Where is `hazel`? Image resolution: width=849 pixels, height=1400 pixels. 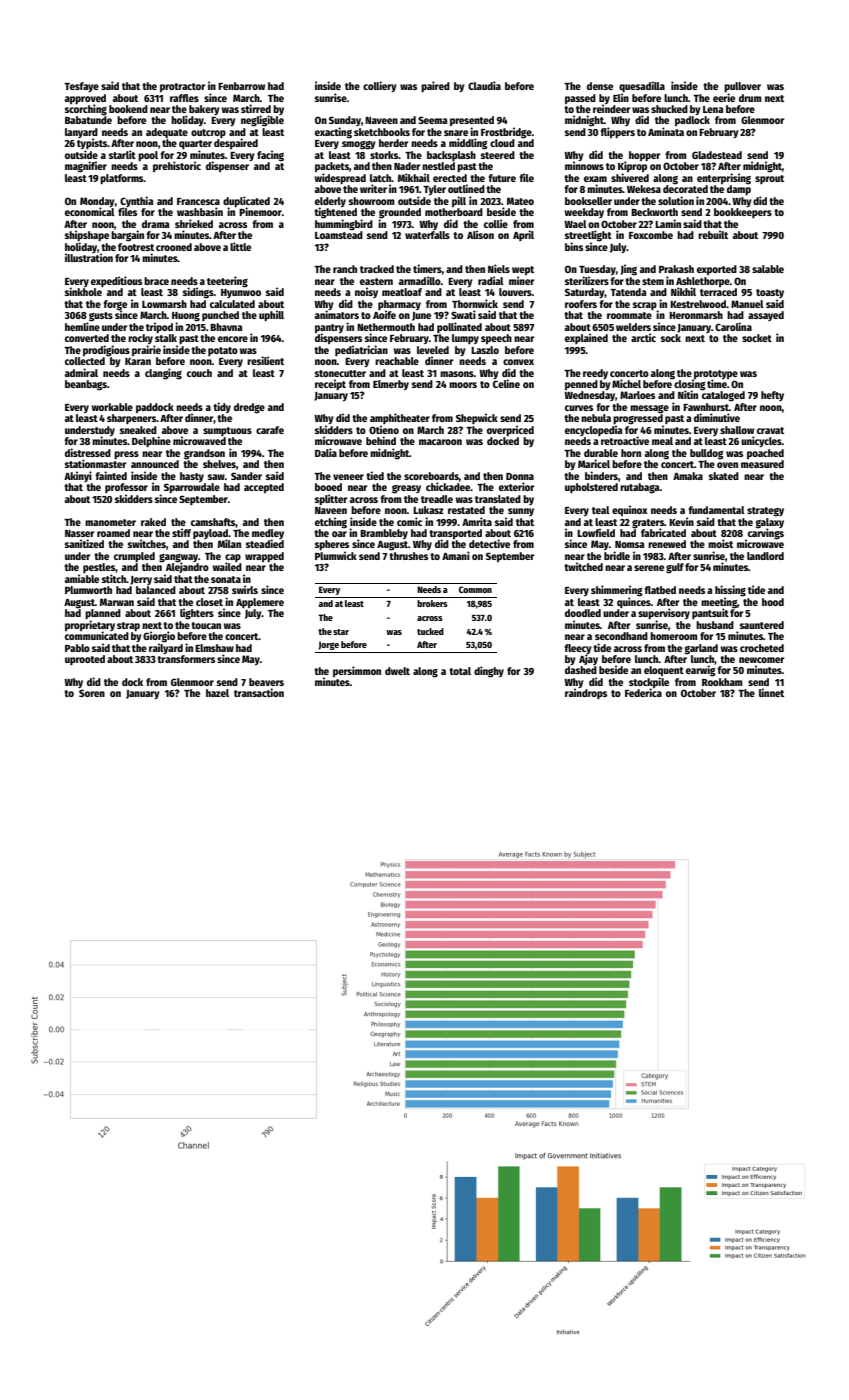
hazel is located at coordinates (217, 693).
